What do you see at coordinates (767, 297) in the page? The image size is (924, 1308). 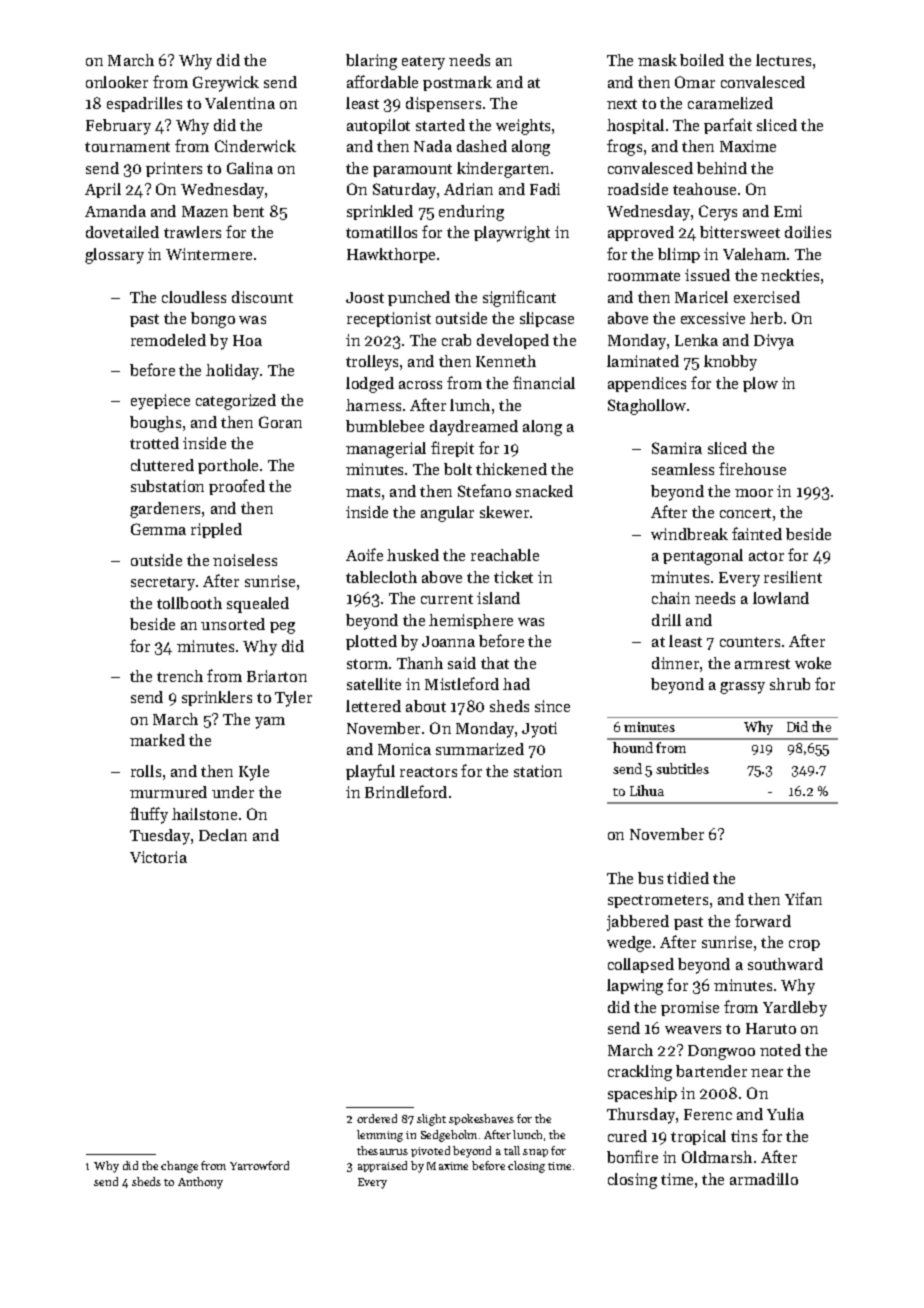 I see `exercised` at bounding box center [767, 297].
